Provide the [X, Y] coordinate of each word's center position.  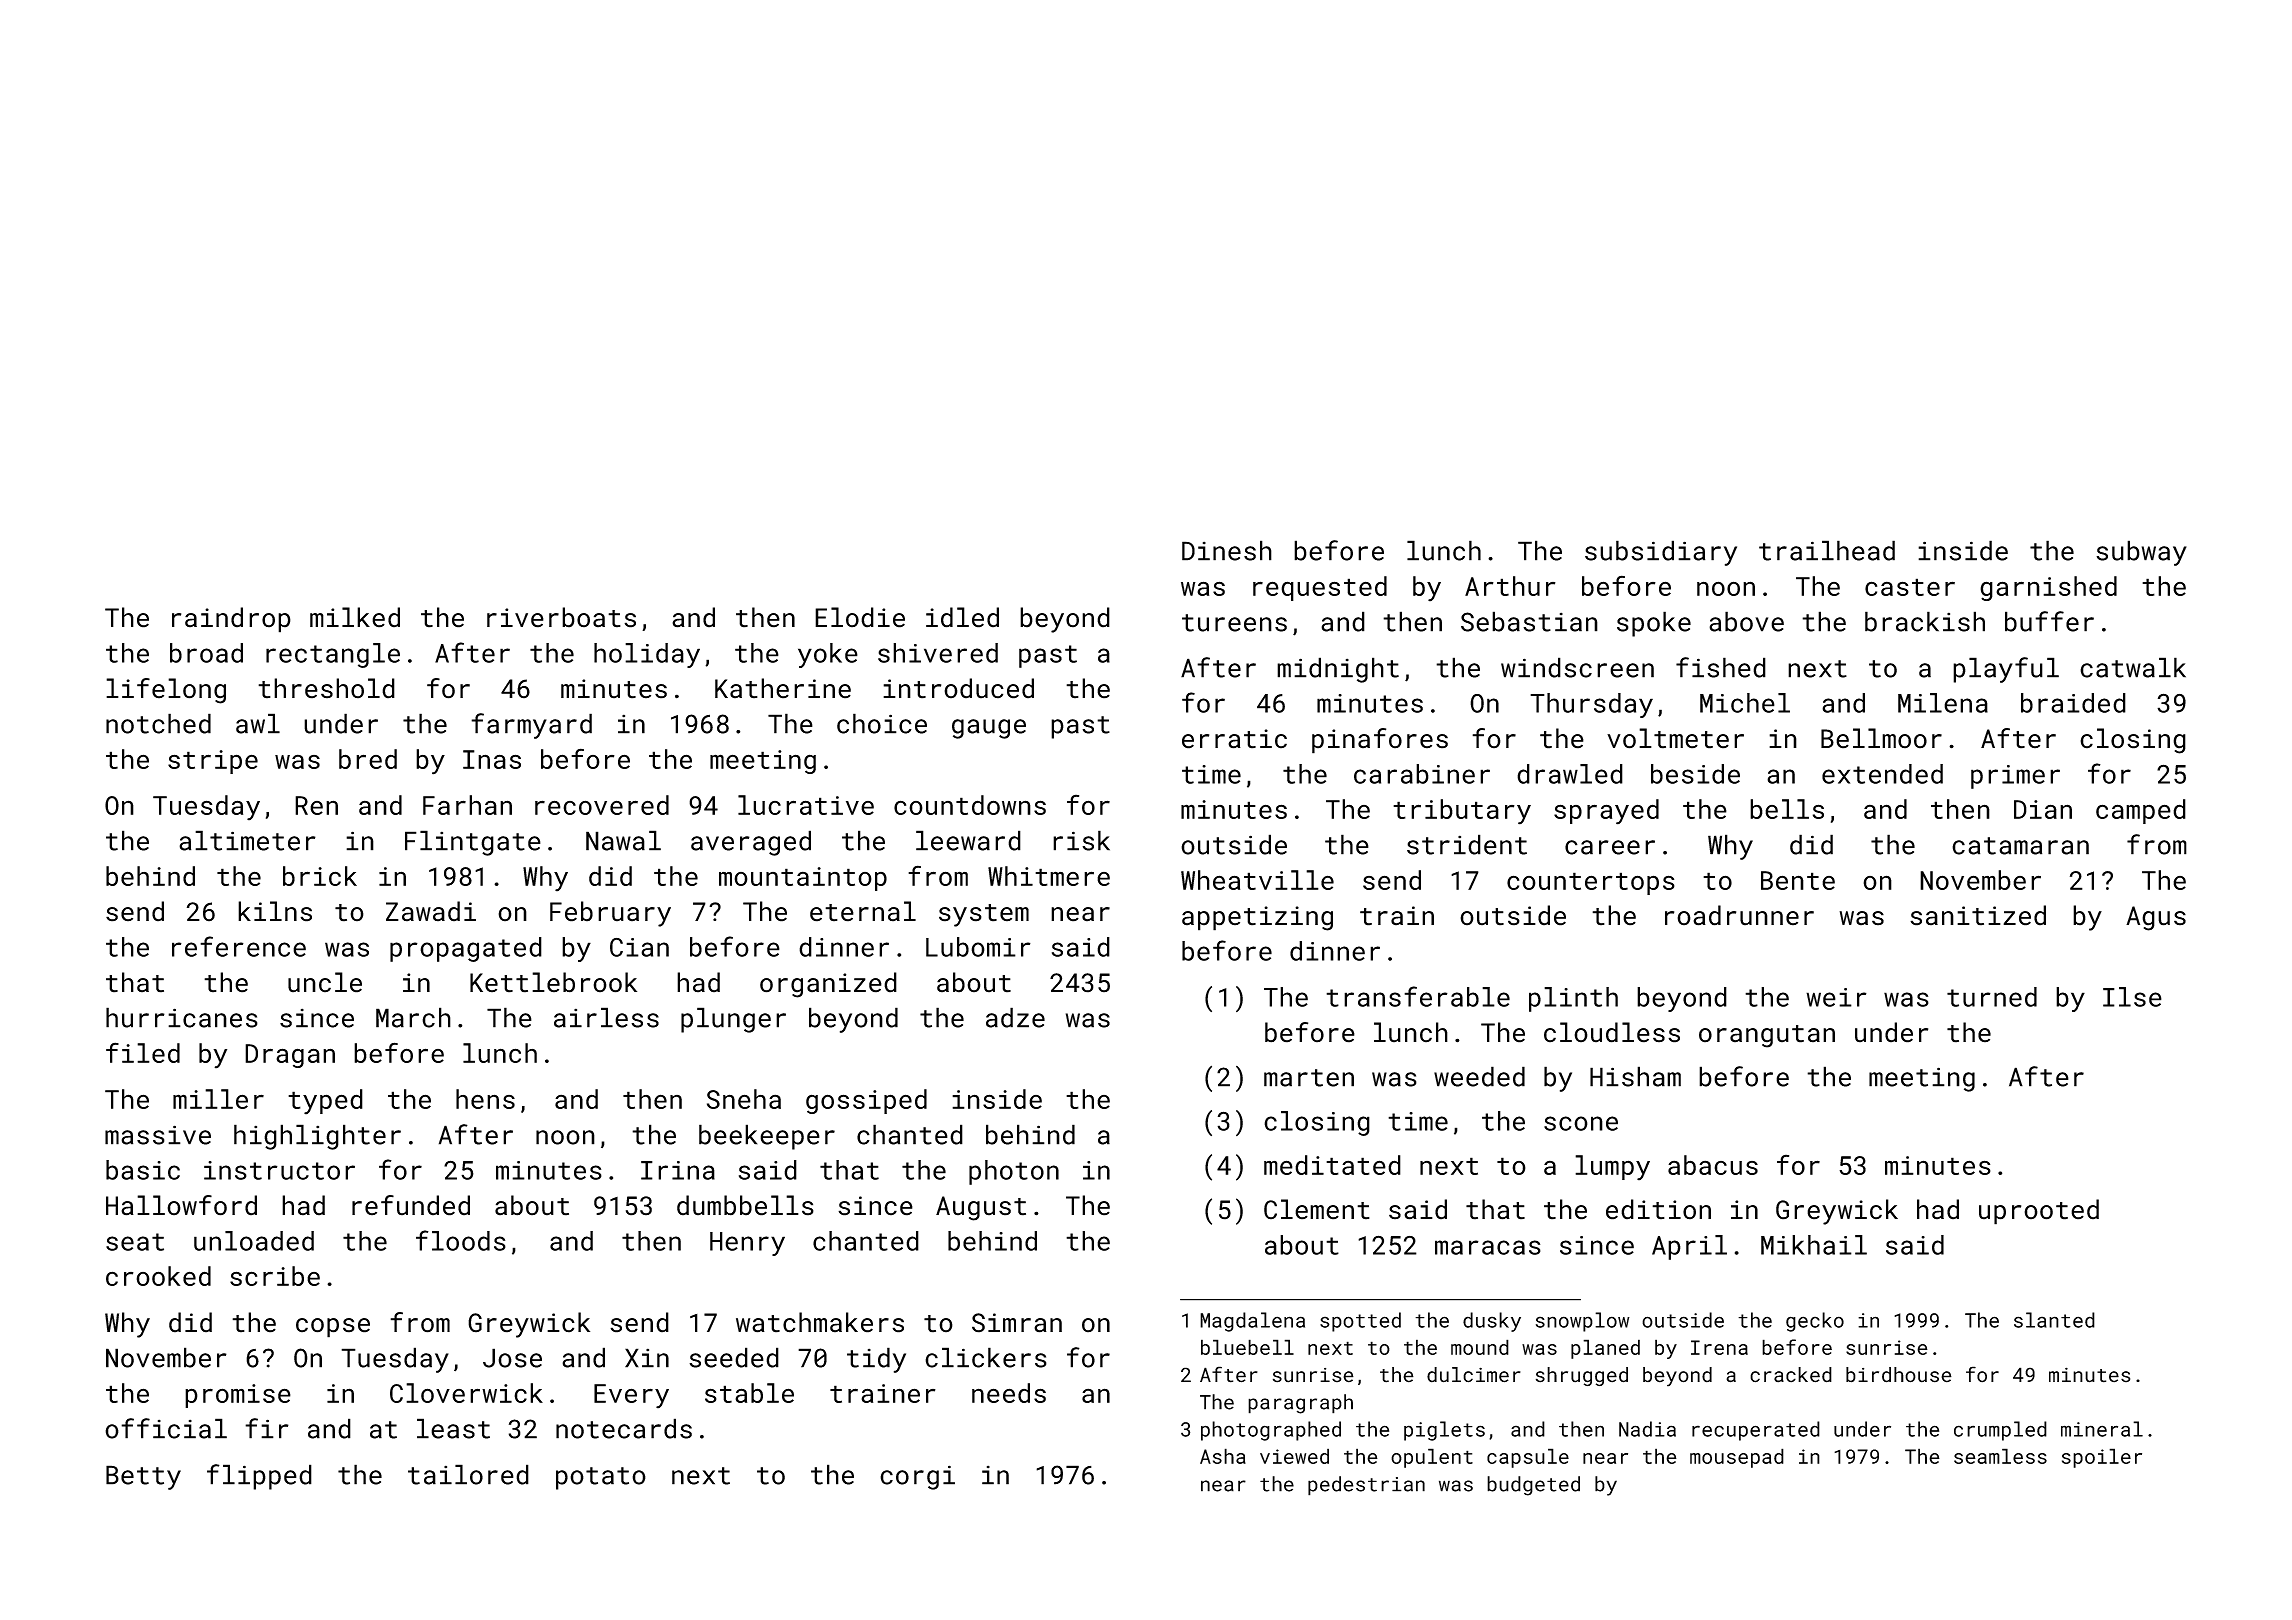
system [984, 915]
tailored [468, 1474]
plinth [1573, 999]
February [610, 914]
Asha [1223, 1456]
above [1746, 621]
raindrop [231, 620]
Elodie [860, 617]
